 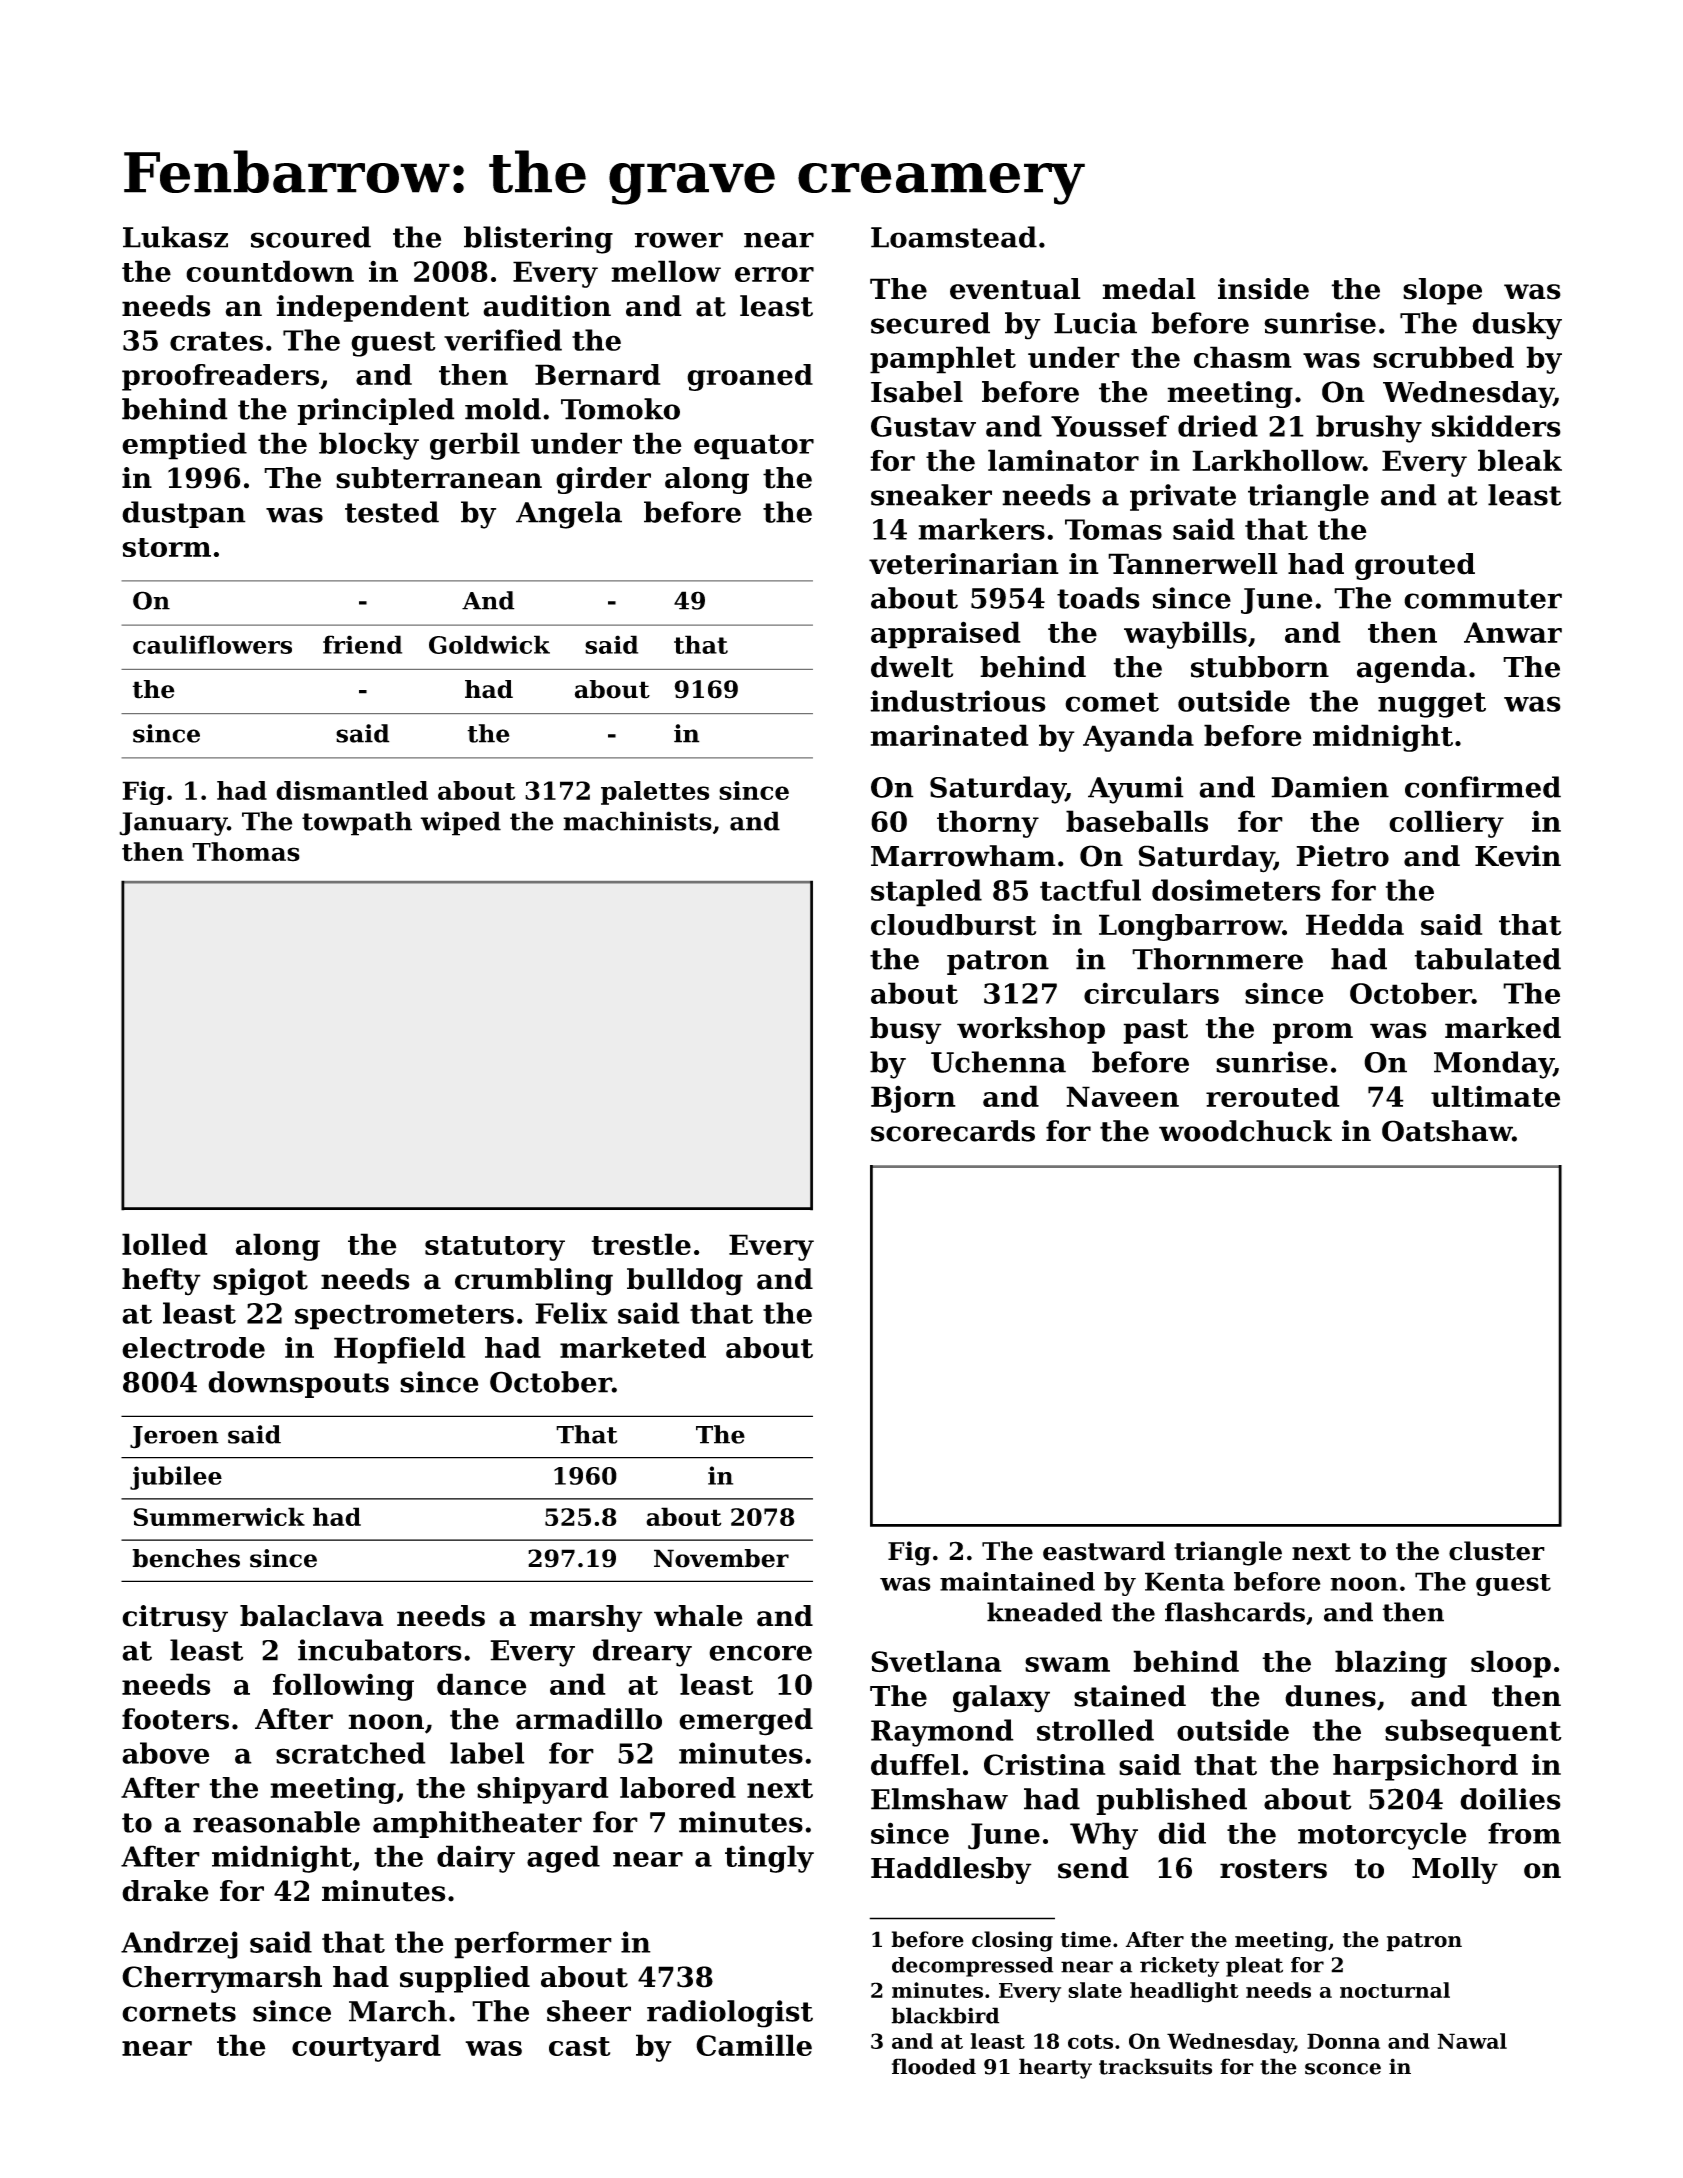 I want to click on rosters, so click(x=1273, y=1869).
